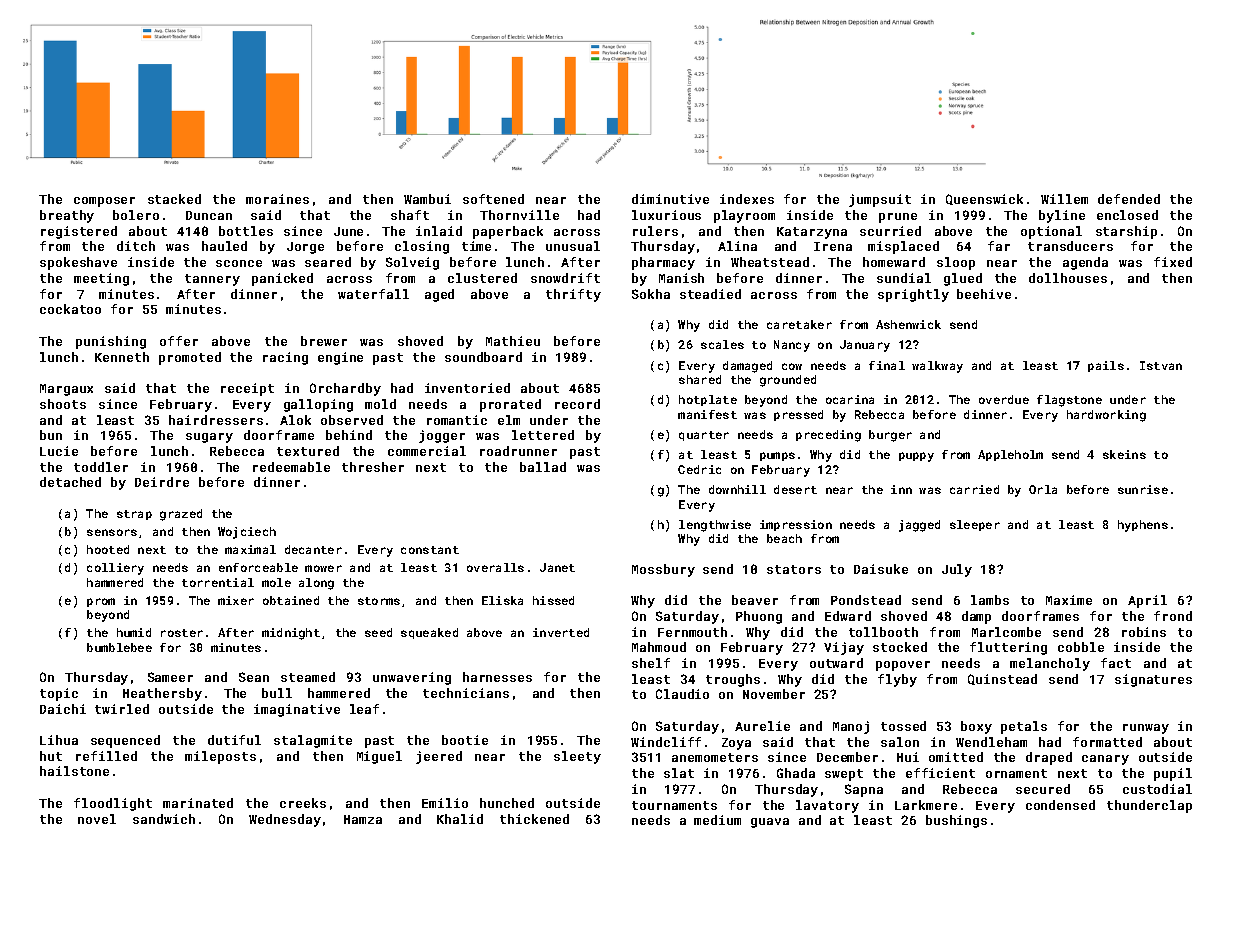  What do you see at coordinates (557, 567) in the screenshot?
I see `Janet` at bounding box center [557, 567].
